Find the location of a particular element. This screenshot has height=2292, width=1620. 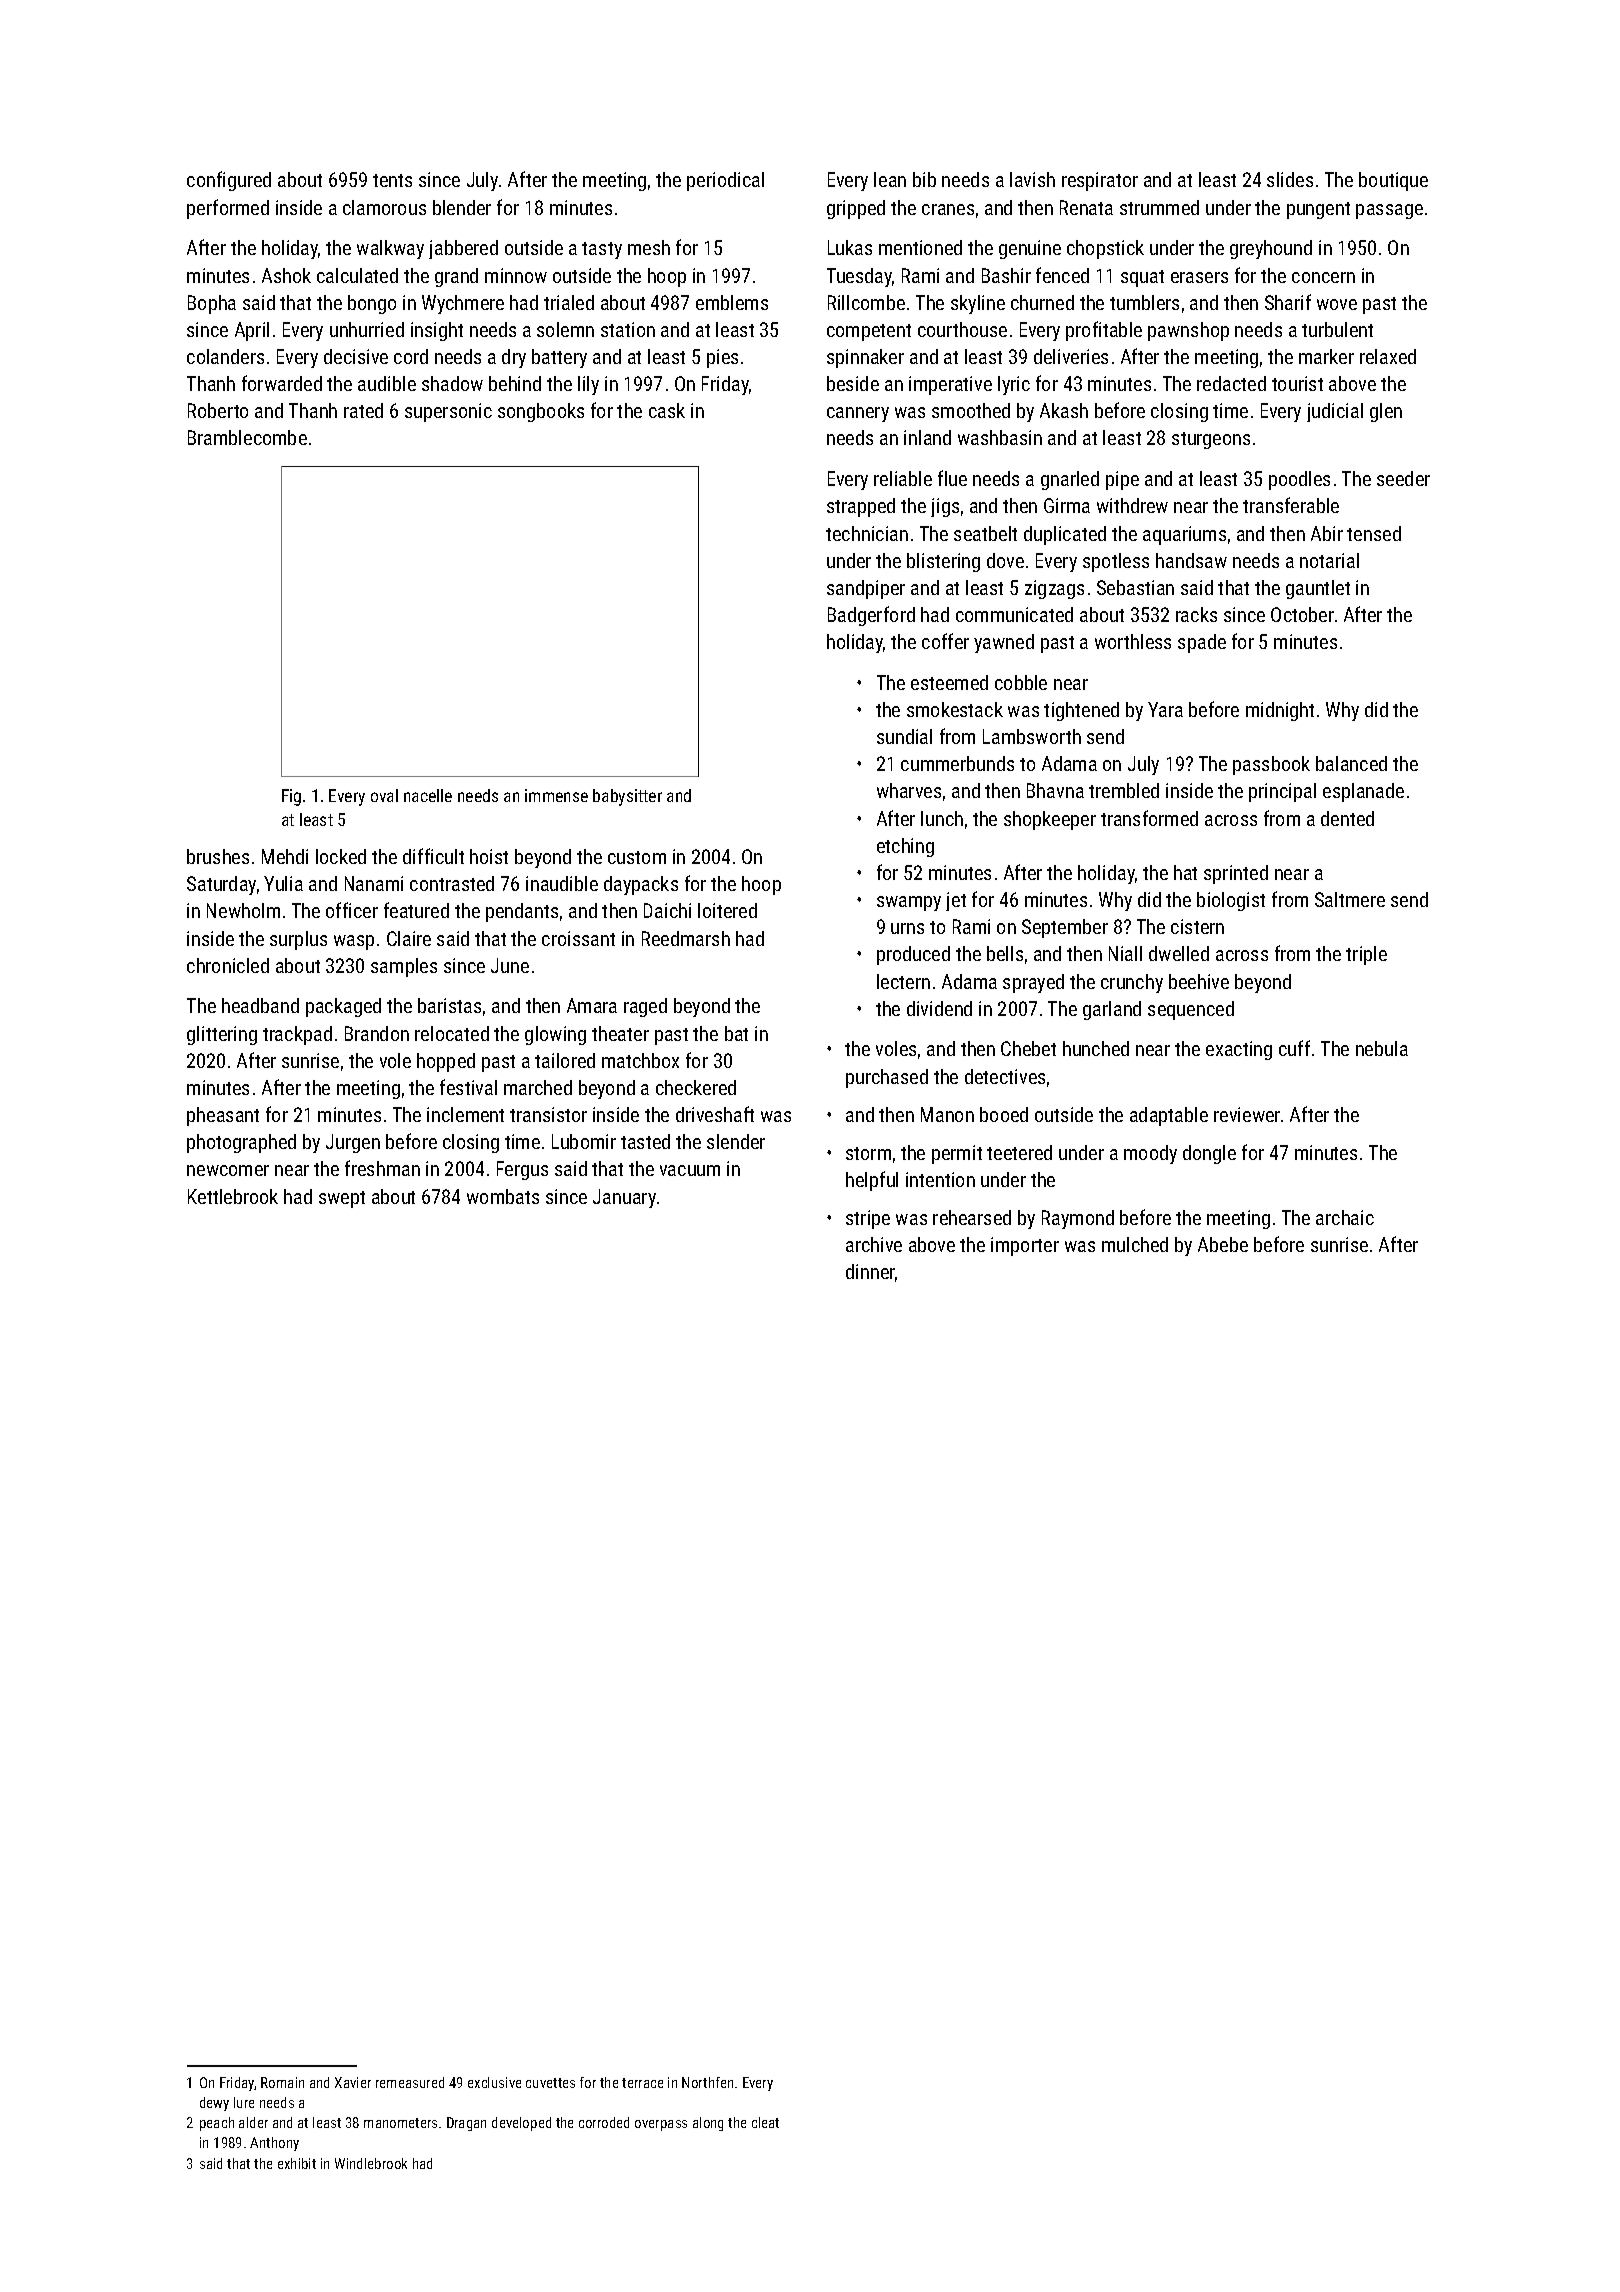

configured is located at coordinates (229, 181).
